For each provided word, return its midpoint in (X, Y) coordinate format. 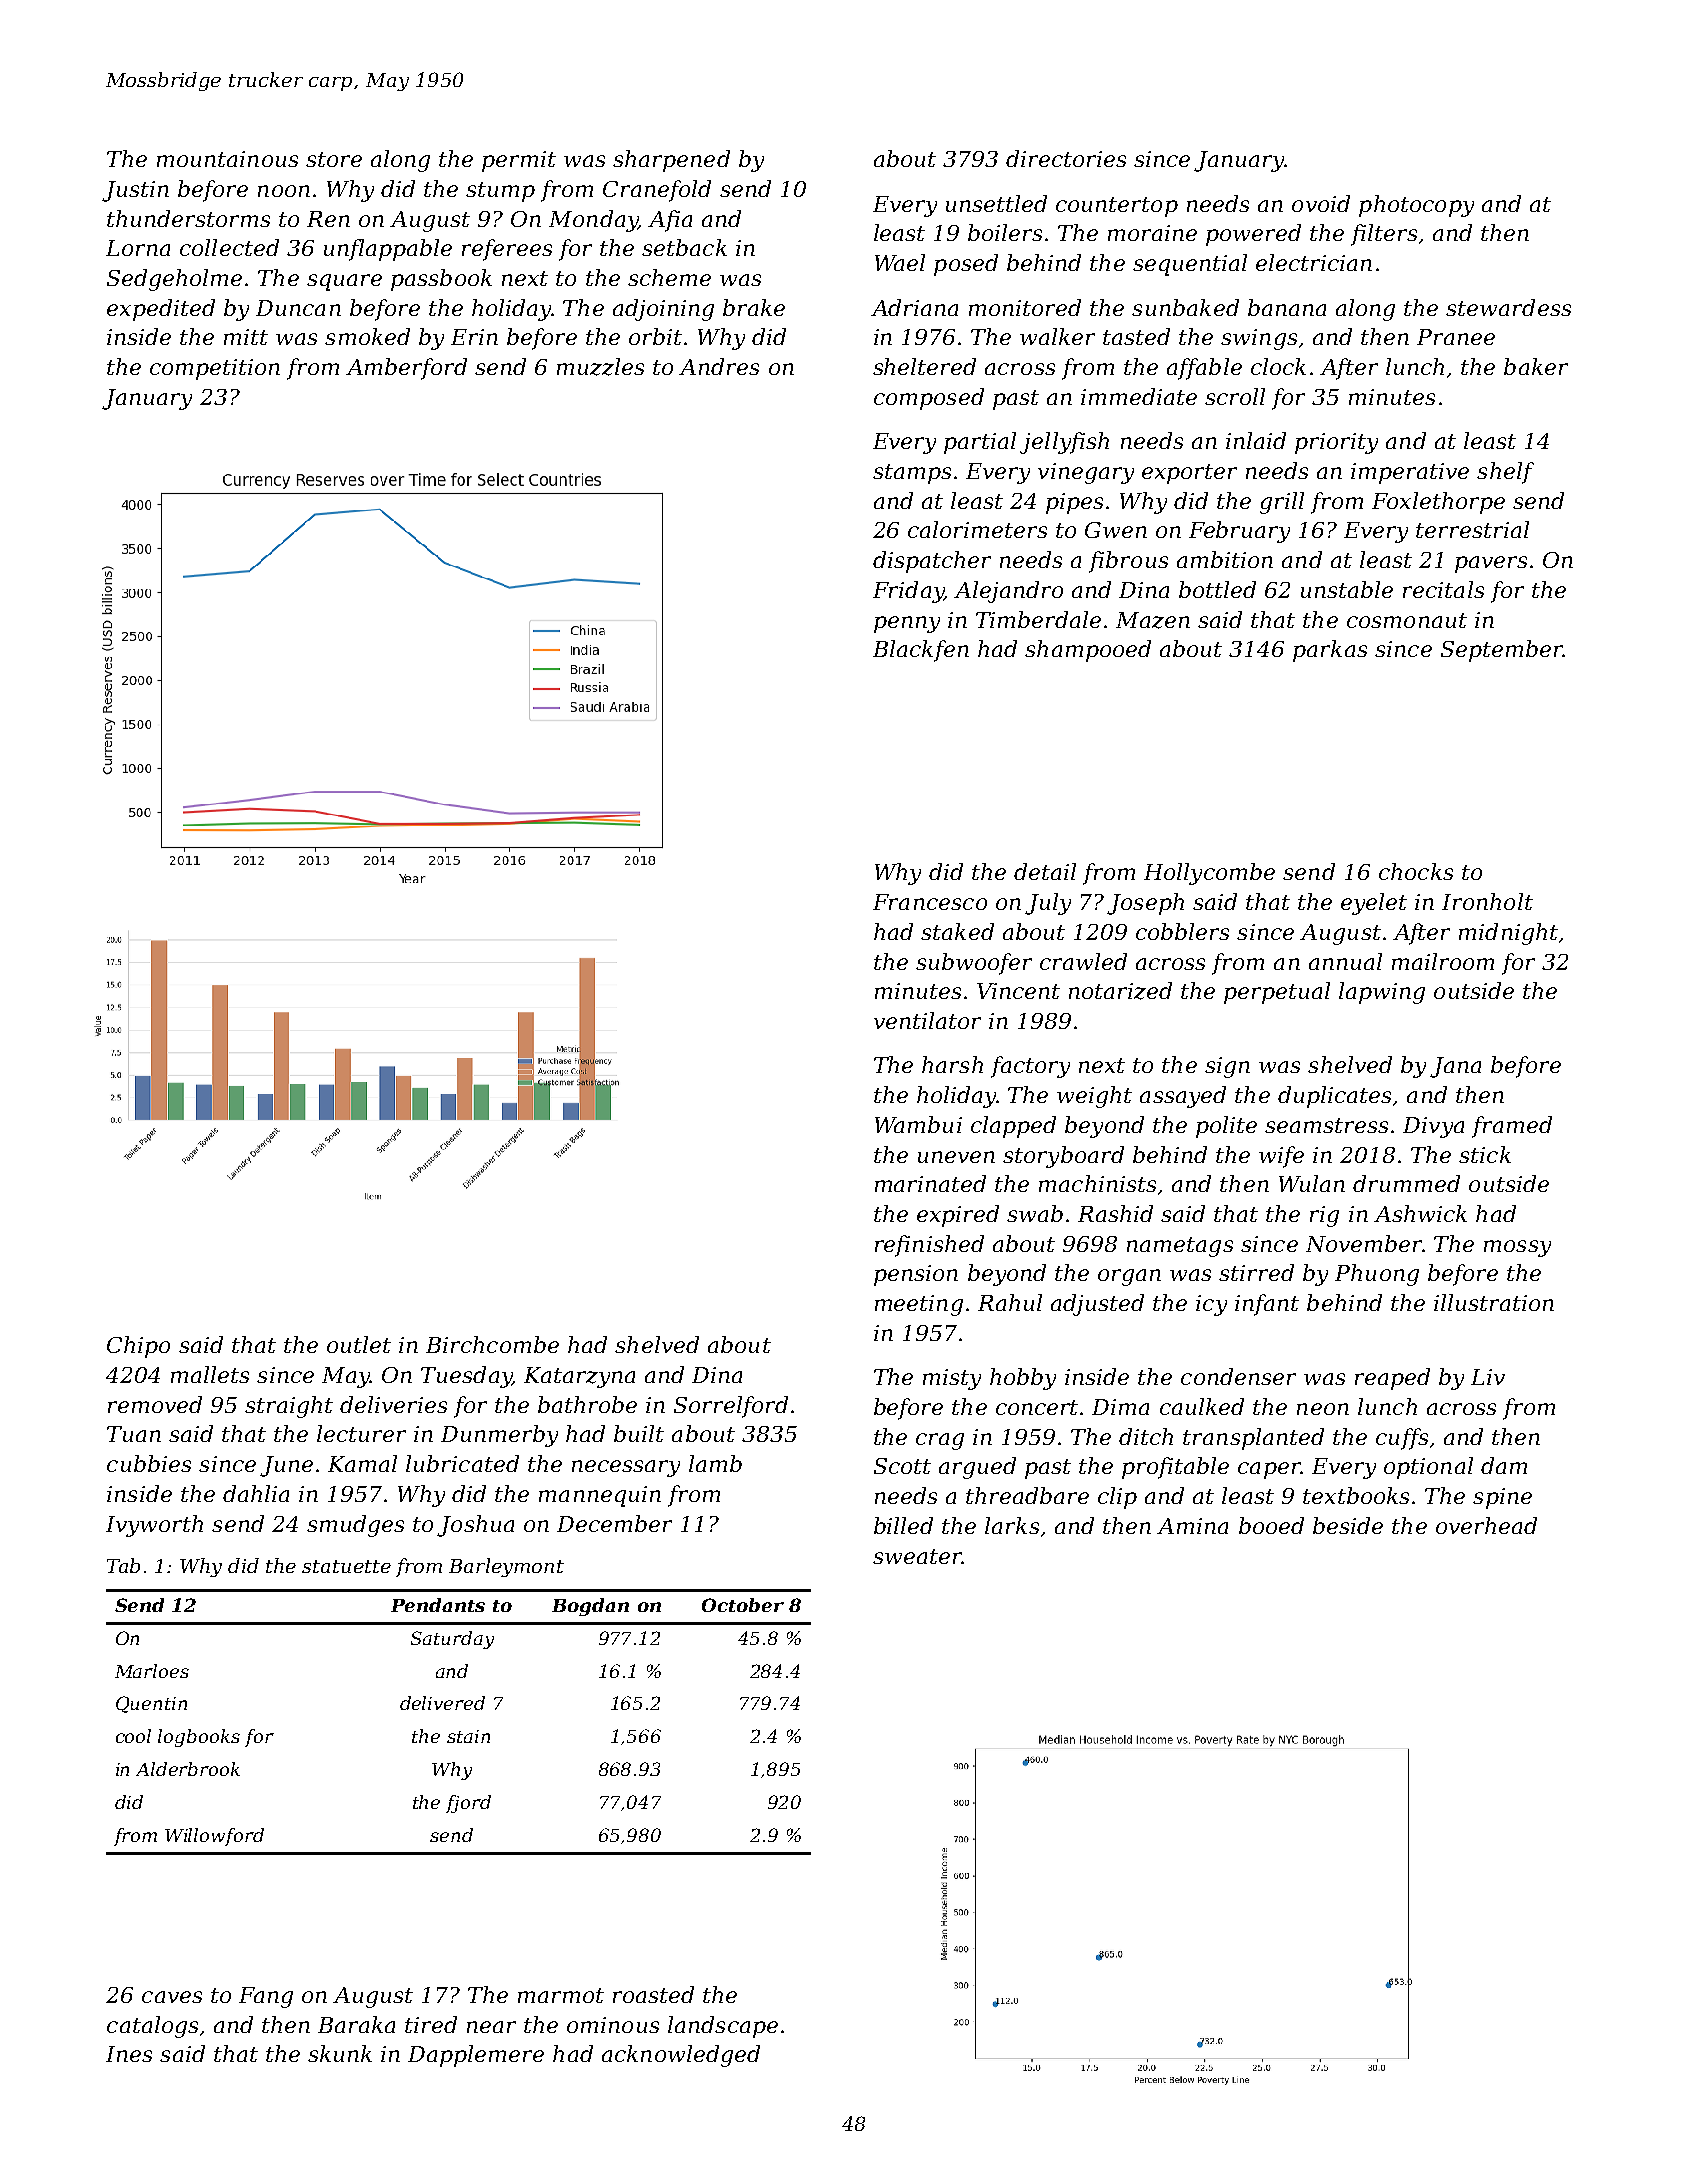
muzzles (600, 367)
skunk (340, 2053)
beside (1348, 1525)
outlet (359, 1344)
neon (1323, 1409)
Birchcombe (492, 1344)
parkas (1330, 651)
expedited (161, 310)
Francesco (930, 902)
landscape (723, 2027)
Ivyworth (154, 1526)
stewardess (1508, 307)
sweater (917, 1556)
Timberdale (1038, 619)
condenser (1238, 1376)
